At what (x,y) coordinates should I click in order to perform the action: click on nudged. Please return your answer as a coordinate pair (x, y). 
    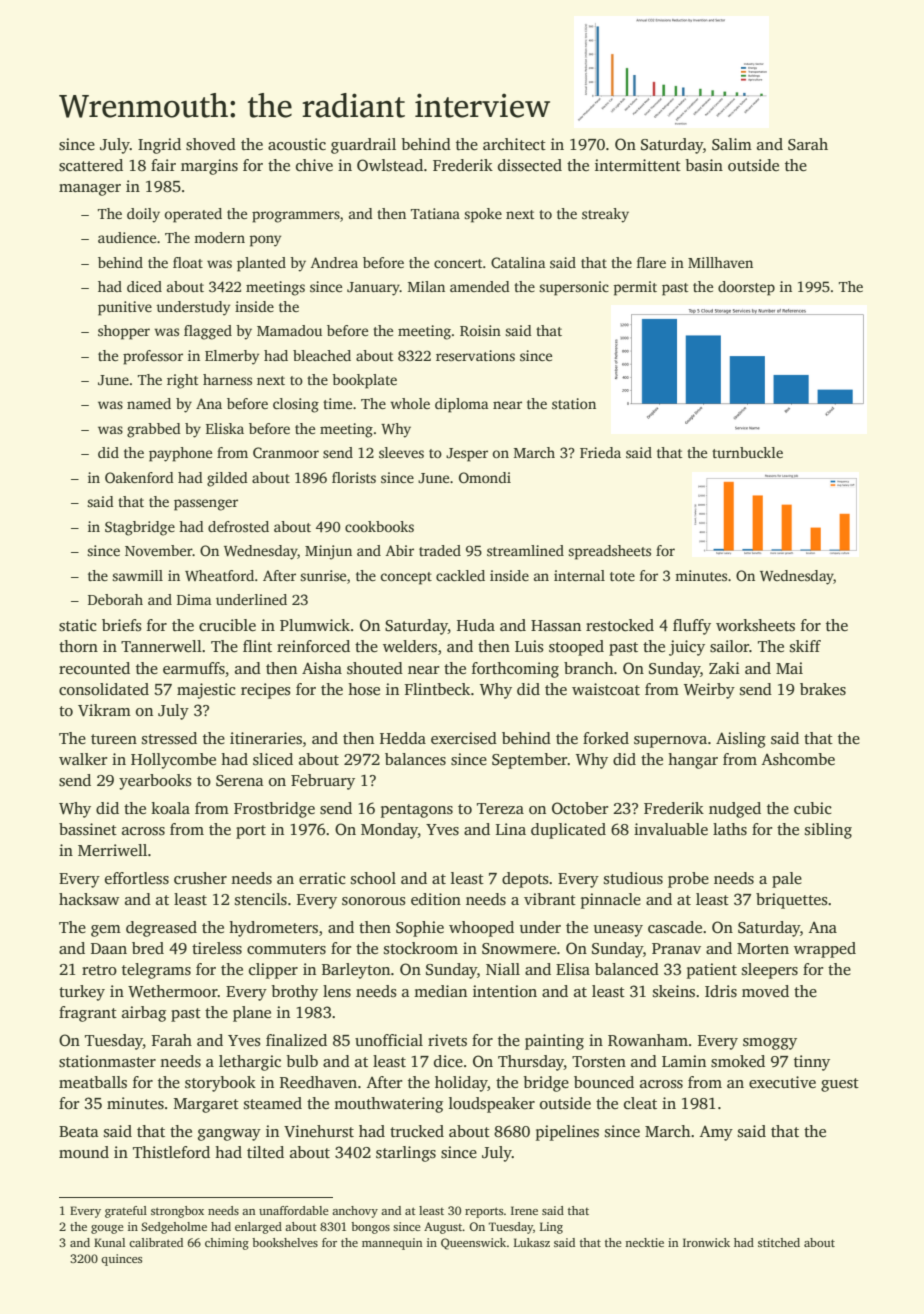
    Looking at the image, I should click on (735, 810).
